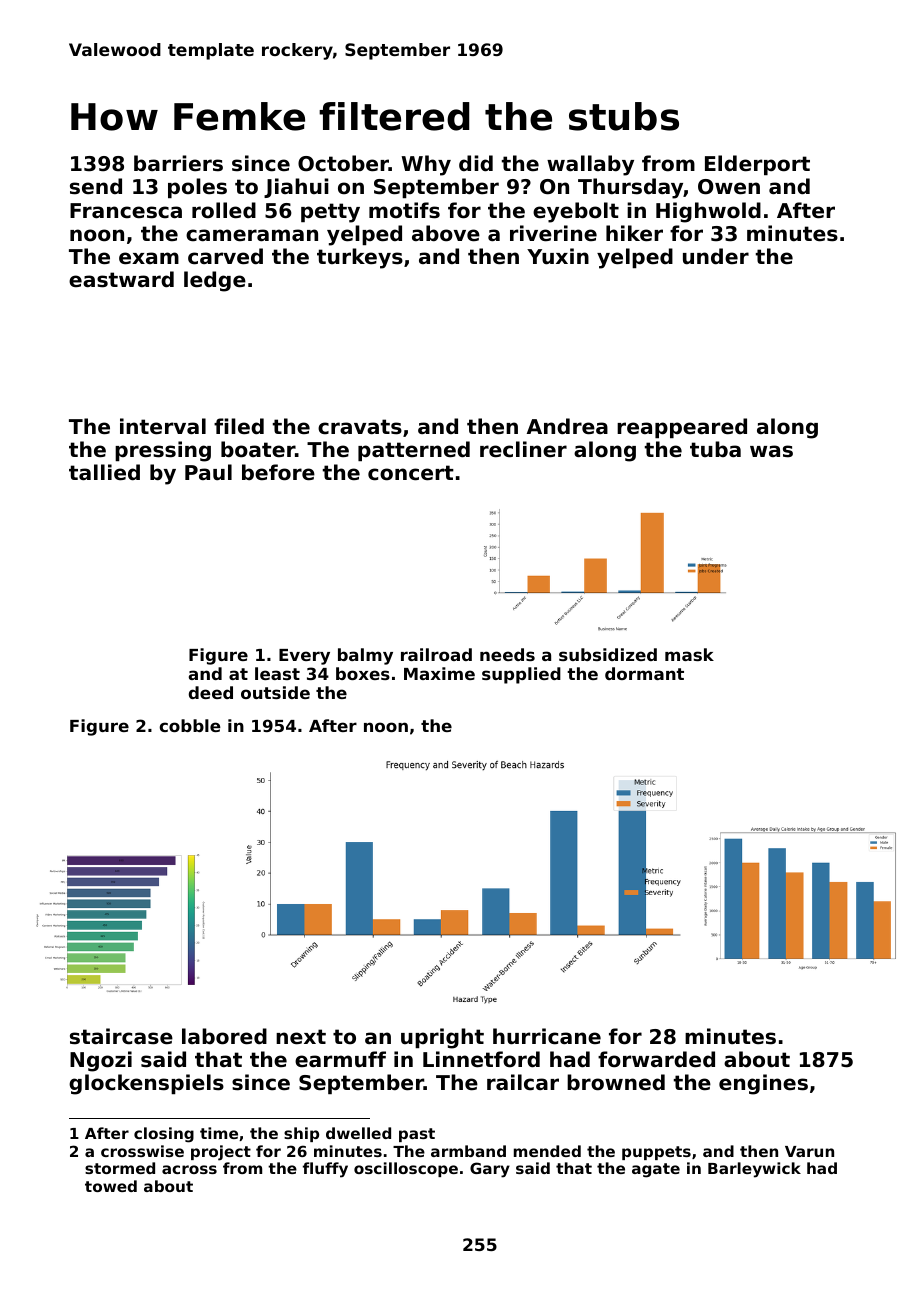 This image has height=1311, width=924. I want to click on turkeys, so click(360, 258).
